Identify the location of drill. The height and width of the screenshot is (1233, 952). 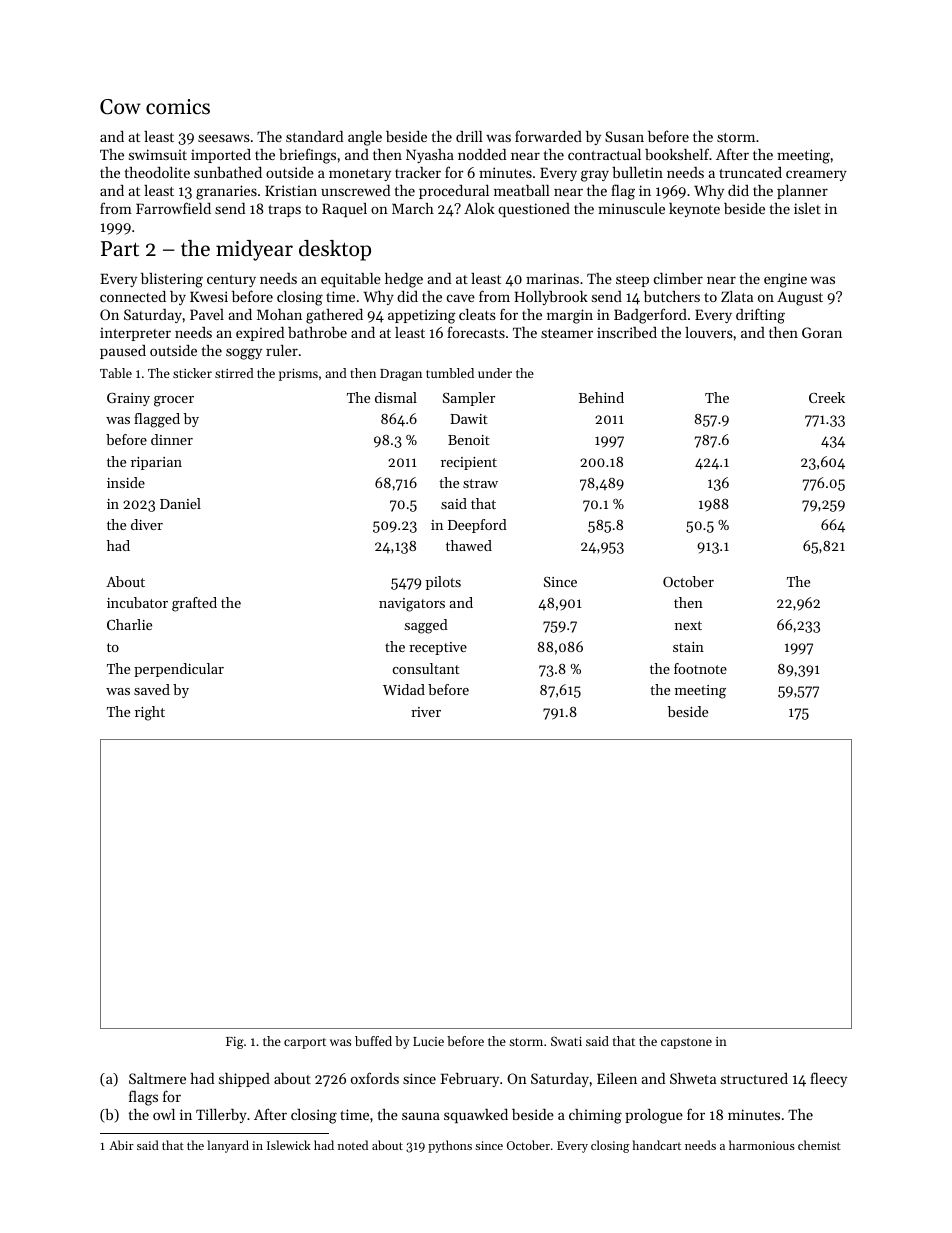
(469, 136).
